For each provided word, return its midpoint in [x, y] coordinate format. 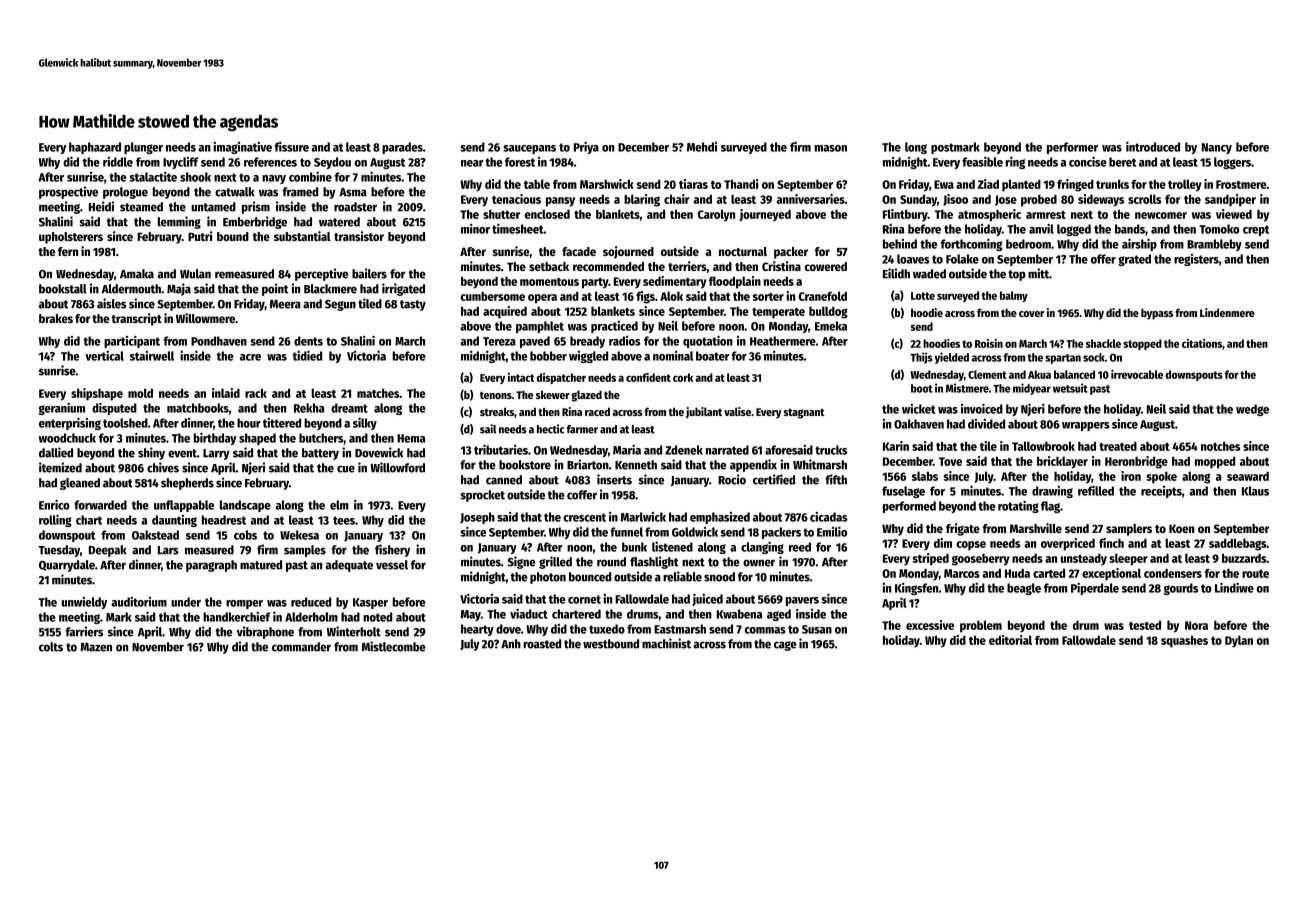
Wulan [195, 274]
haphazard [95, 148]
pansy [560, 202]
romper [244, 604]
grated [1134, 260]
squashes [1184, 641]
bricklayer [1062, 462]
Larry [216, 454]
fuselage [903, 492]
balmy [1014, 296]
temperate [778, 313]
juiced [707, 600]
